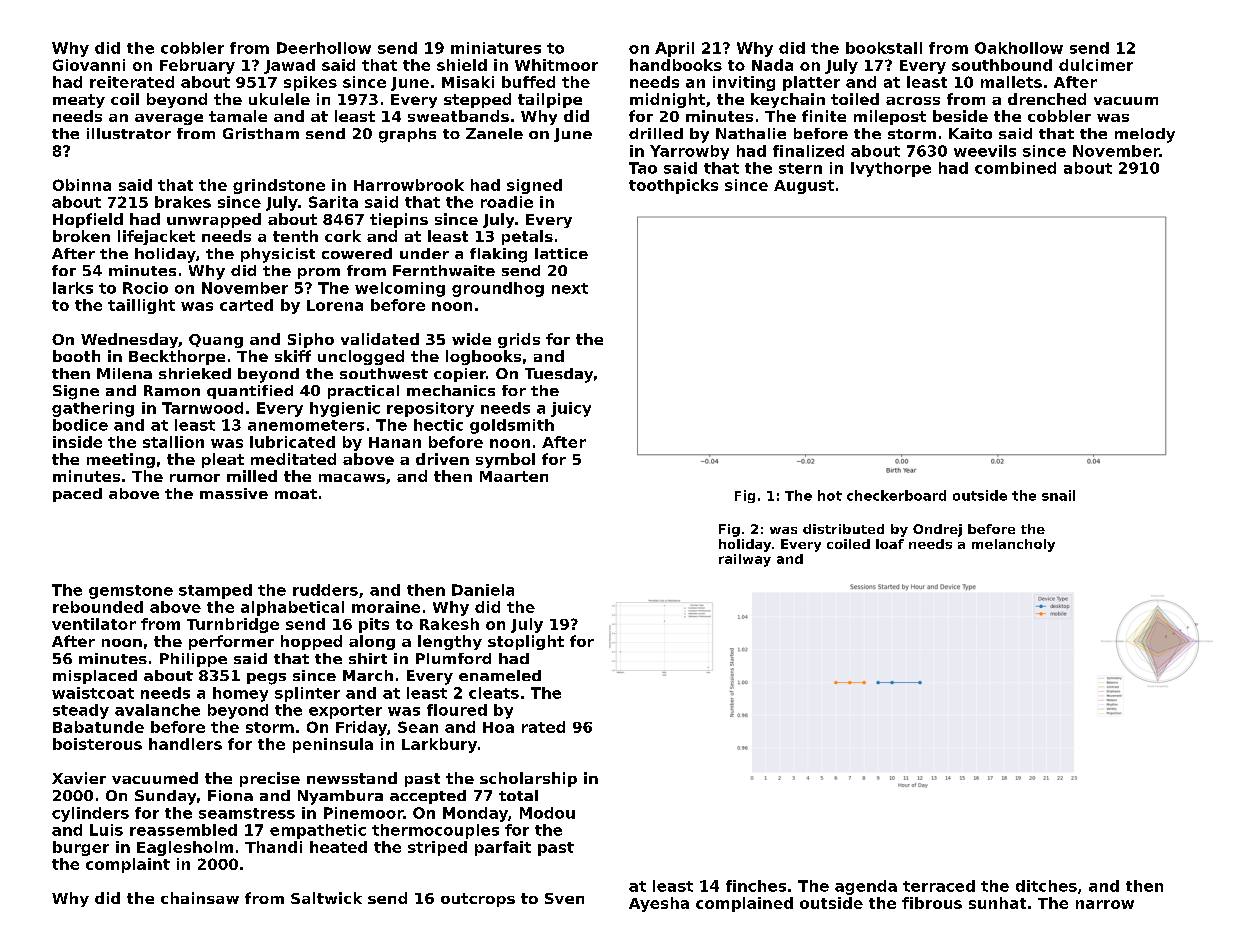 The image size is (1233, 952). What do you see at coordinates (478, 900) in the page?
I see `outcrops` at bounding box center [478, 900].
